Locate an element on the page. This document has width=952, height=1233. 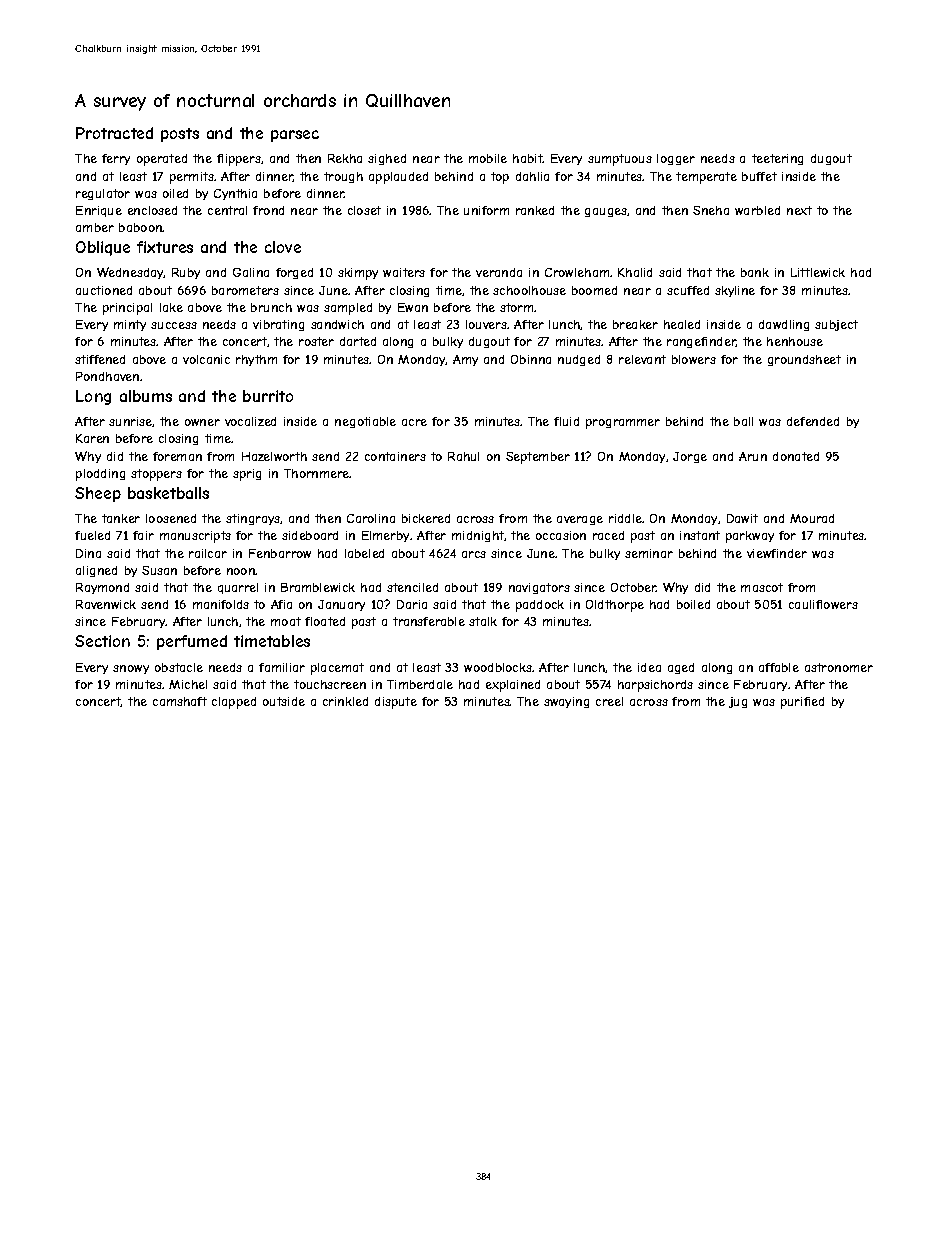
Mourad is located at coordinates (812, 518).
